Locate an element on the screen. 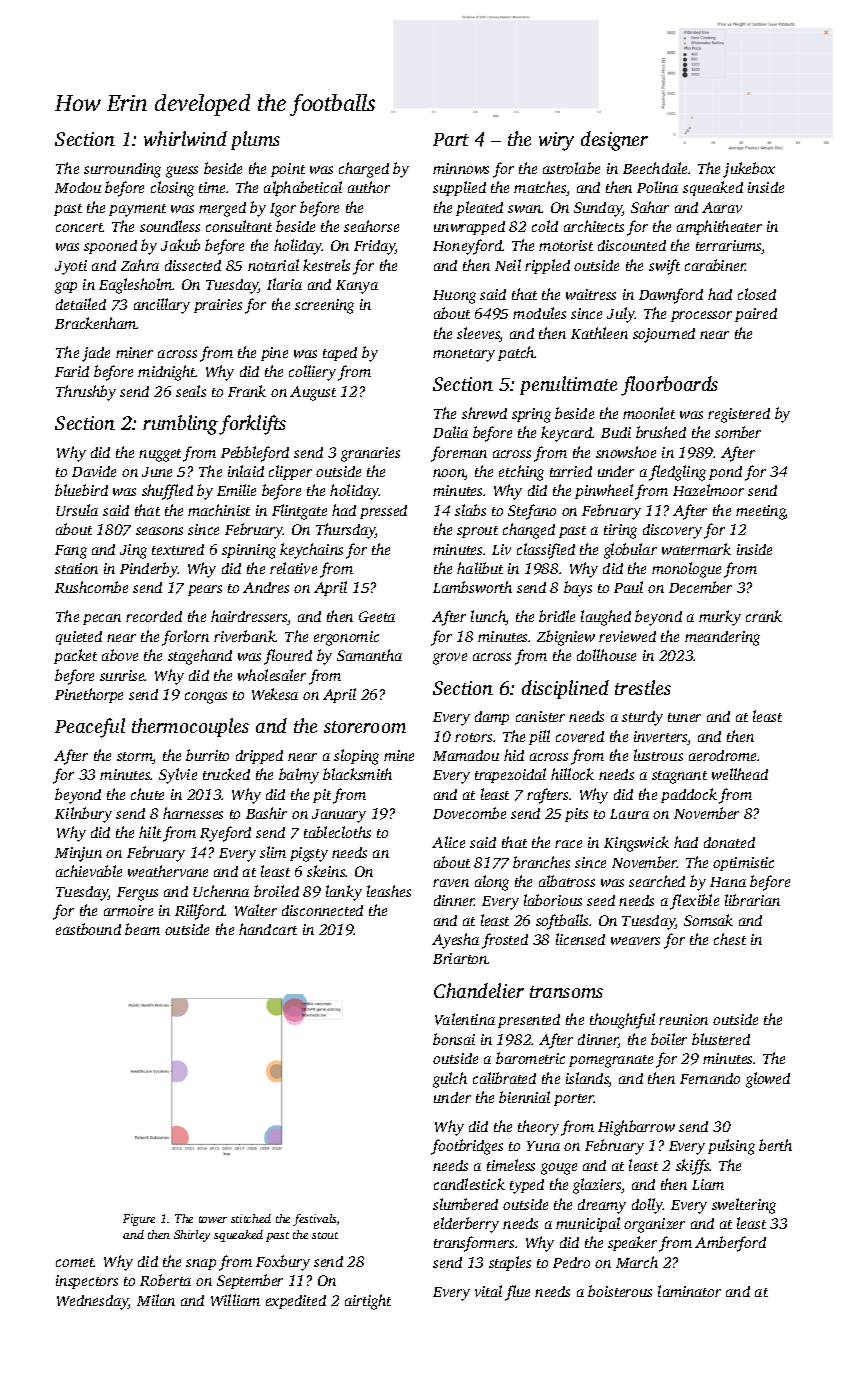 The height and width of the screenshot is (1400, 849). whirlwind is located at coordinates (185, 138).
